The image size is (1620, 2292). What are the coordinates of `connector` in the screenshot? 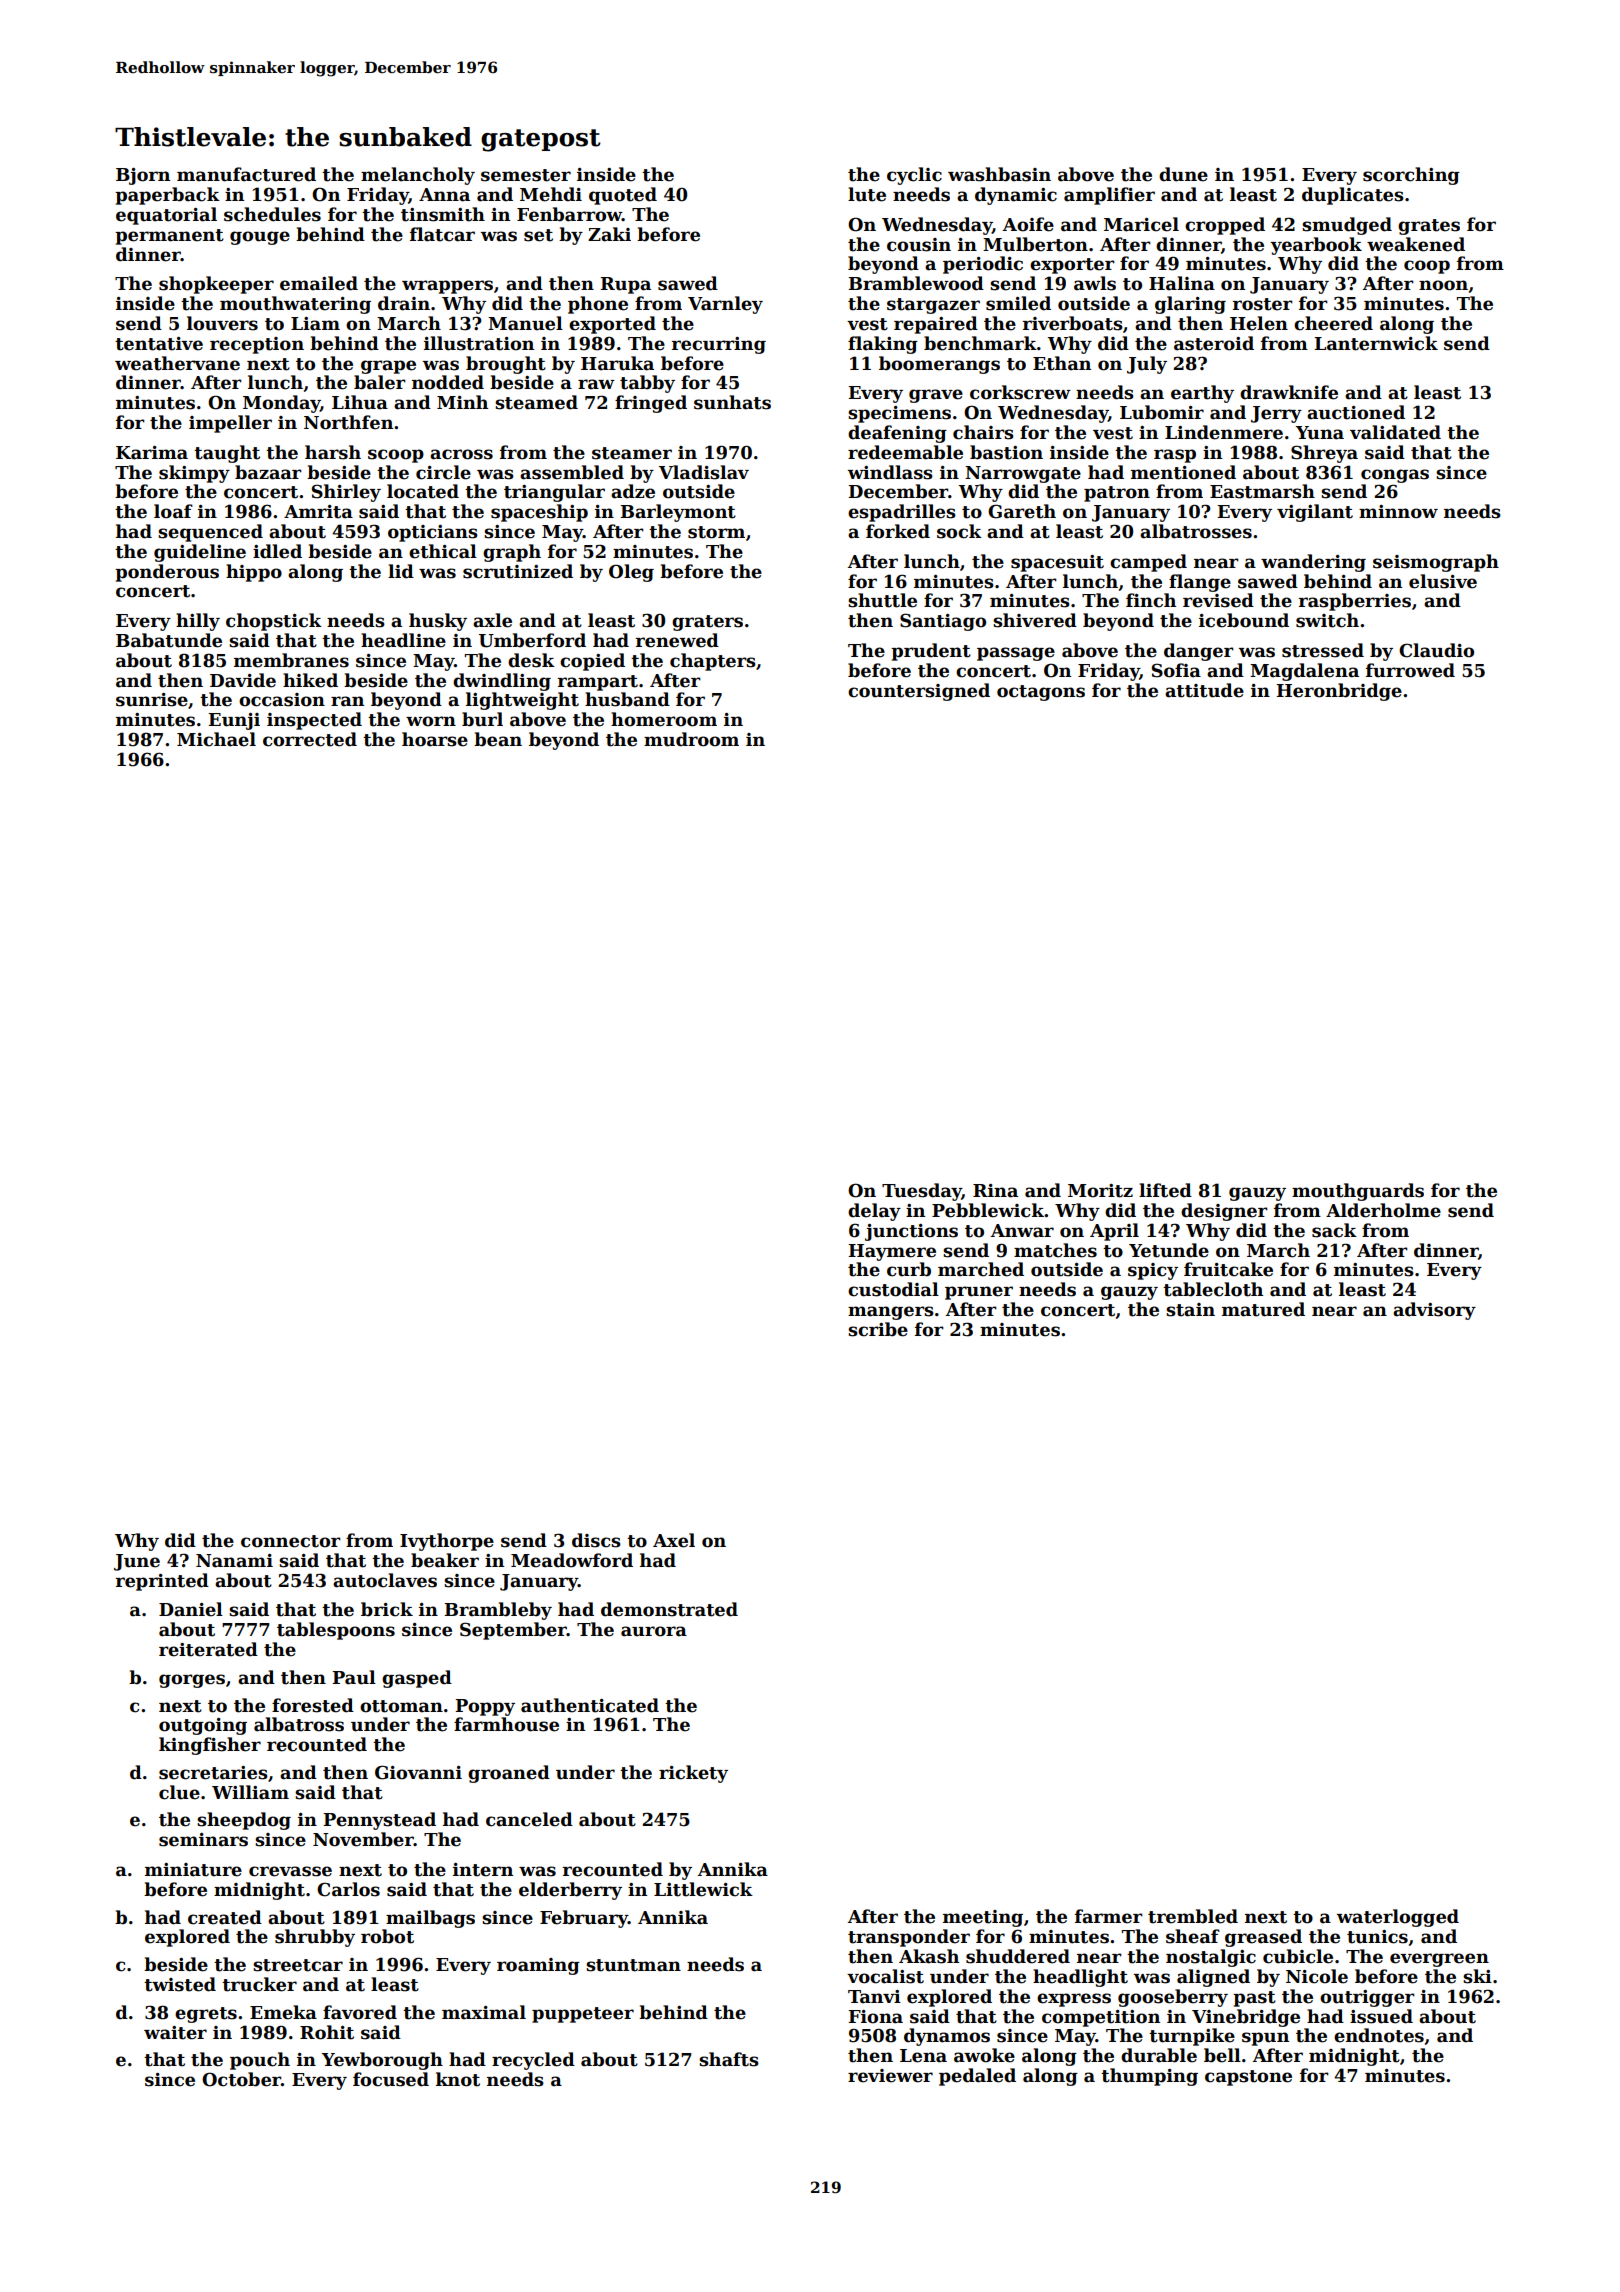 It's located at (291, 1541).
